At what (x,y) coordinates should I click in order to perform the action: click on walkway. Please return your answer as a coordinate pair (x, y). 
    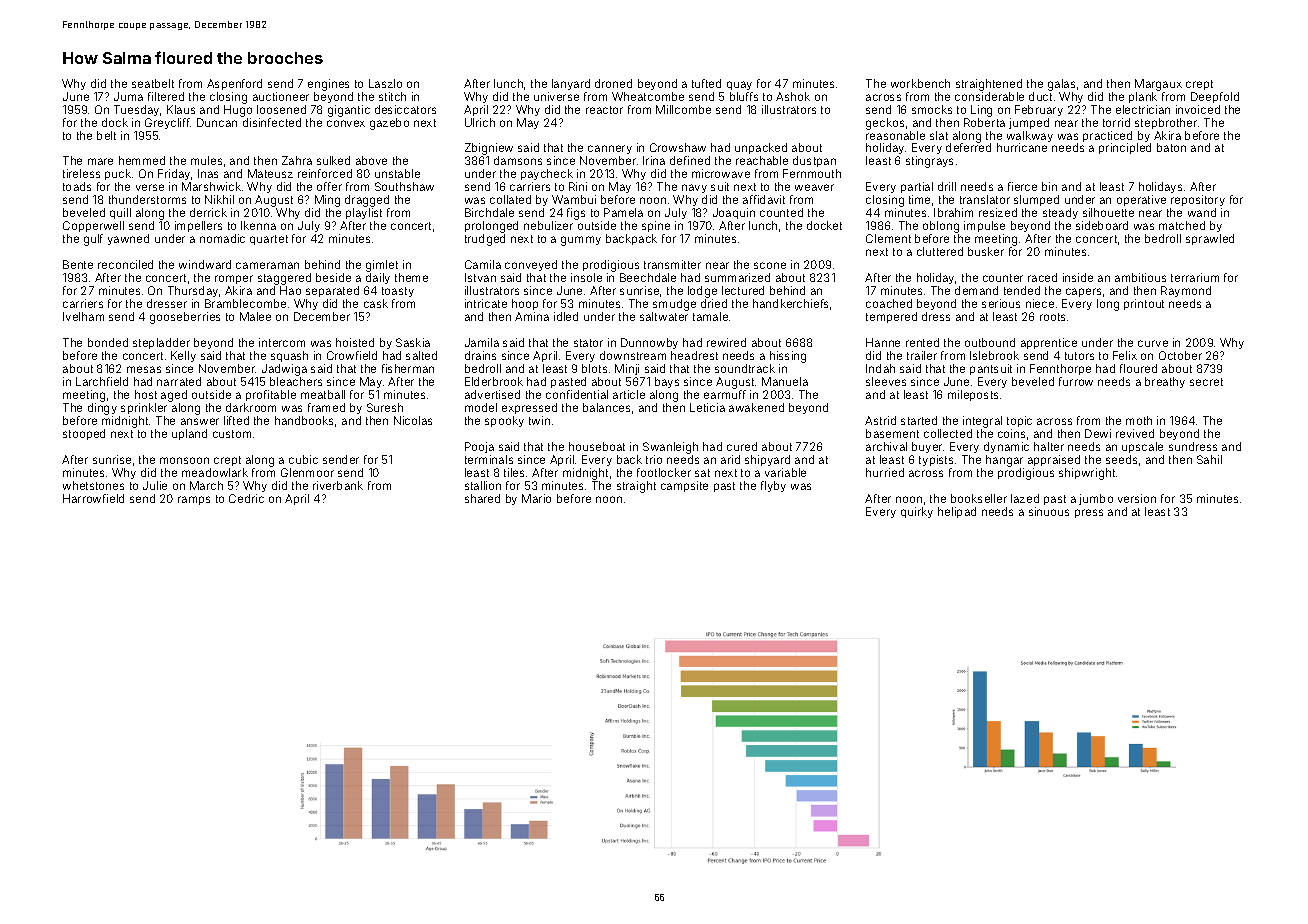
    Looking at the image, I should click on (1030, 136).
